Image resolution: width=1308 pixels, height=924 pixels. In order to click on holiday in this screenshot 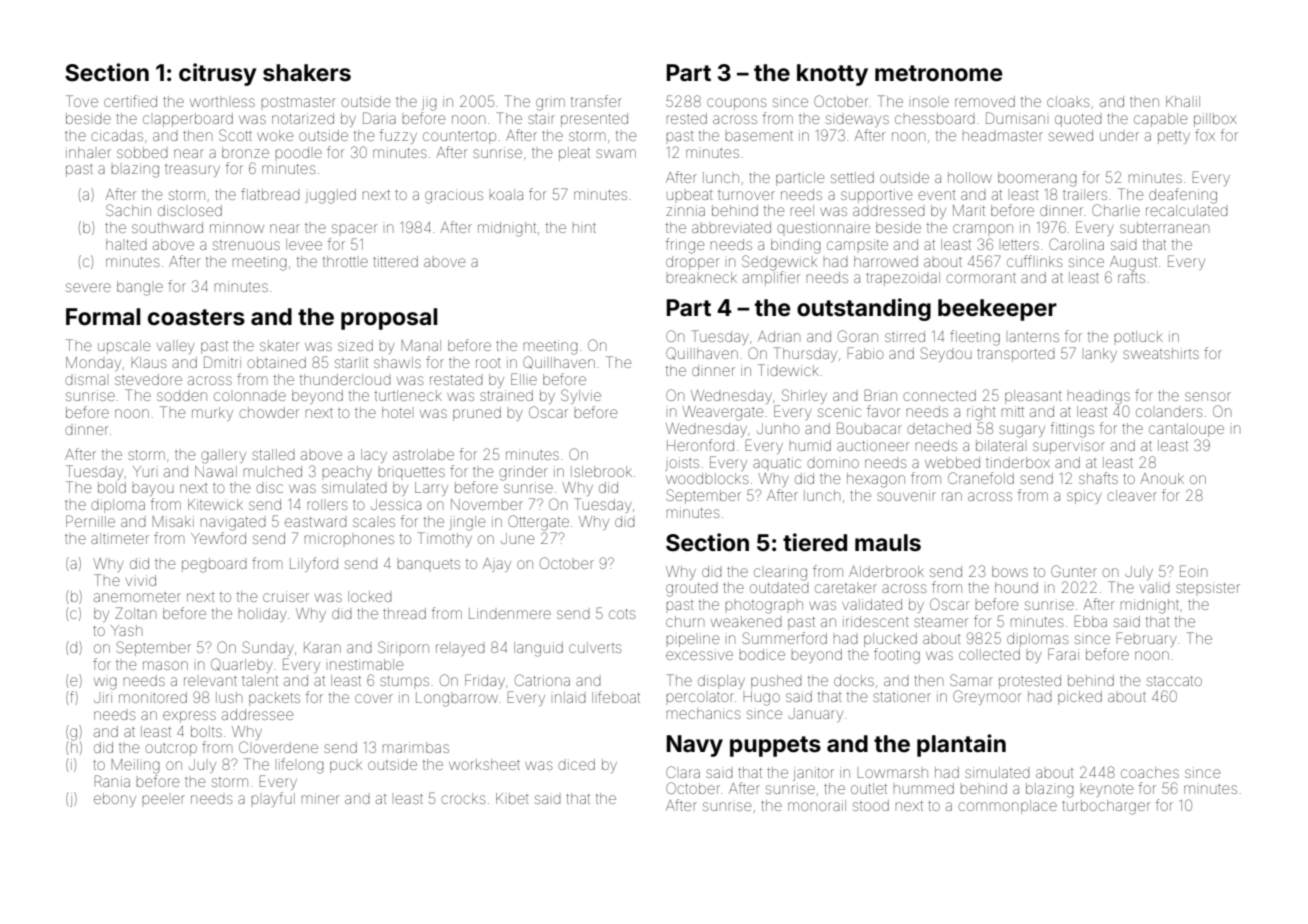, I will do `click(263, 615)`.
